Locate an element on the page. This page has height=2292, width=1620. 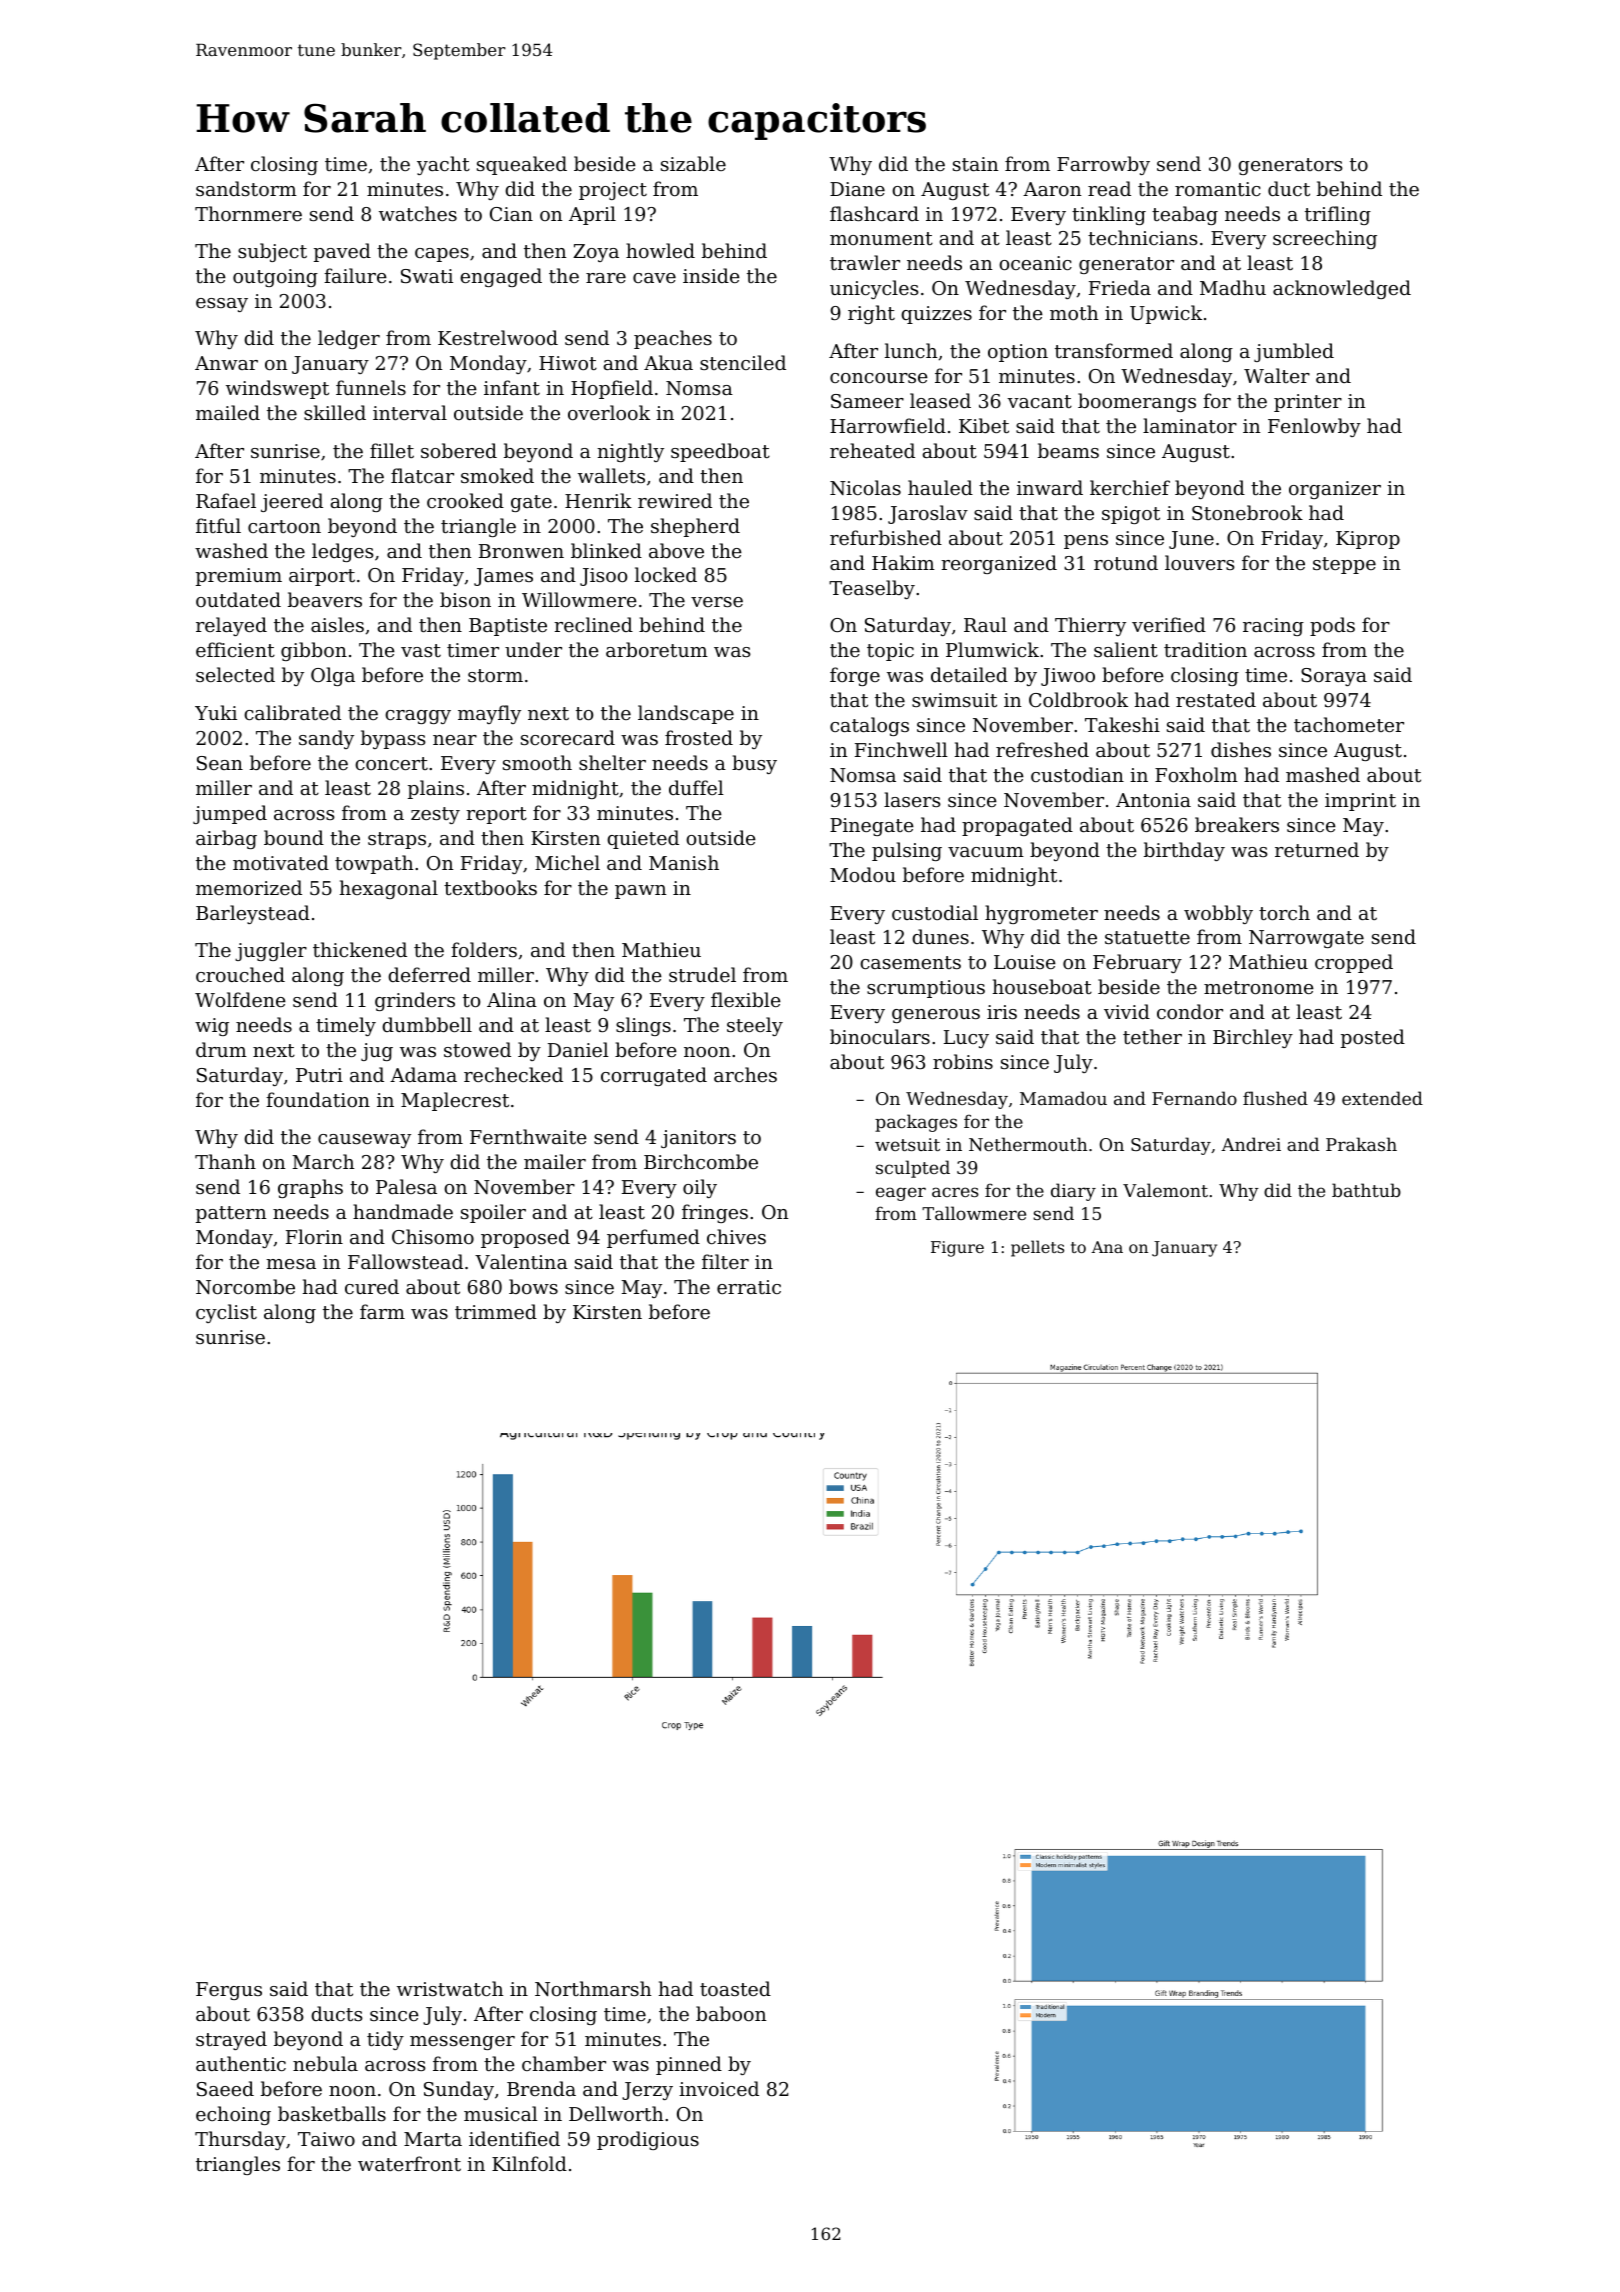
trimmed is located at coordinates (496, 1311).
